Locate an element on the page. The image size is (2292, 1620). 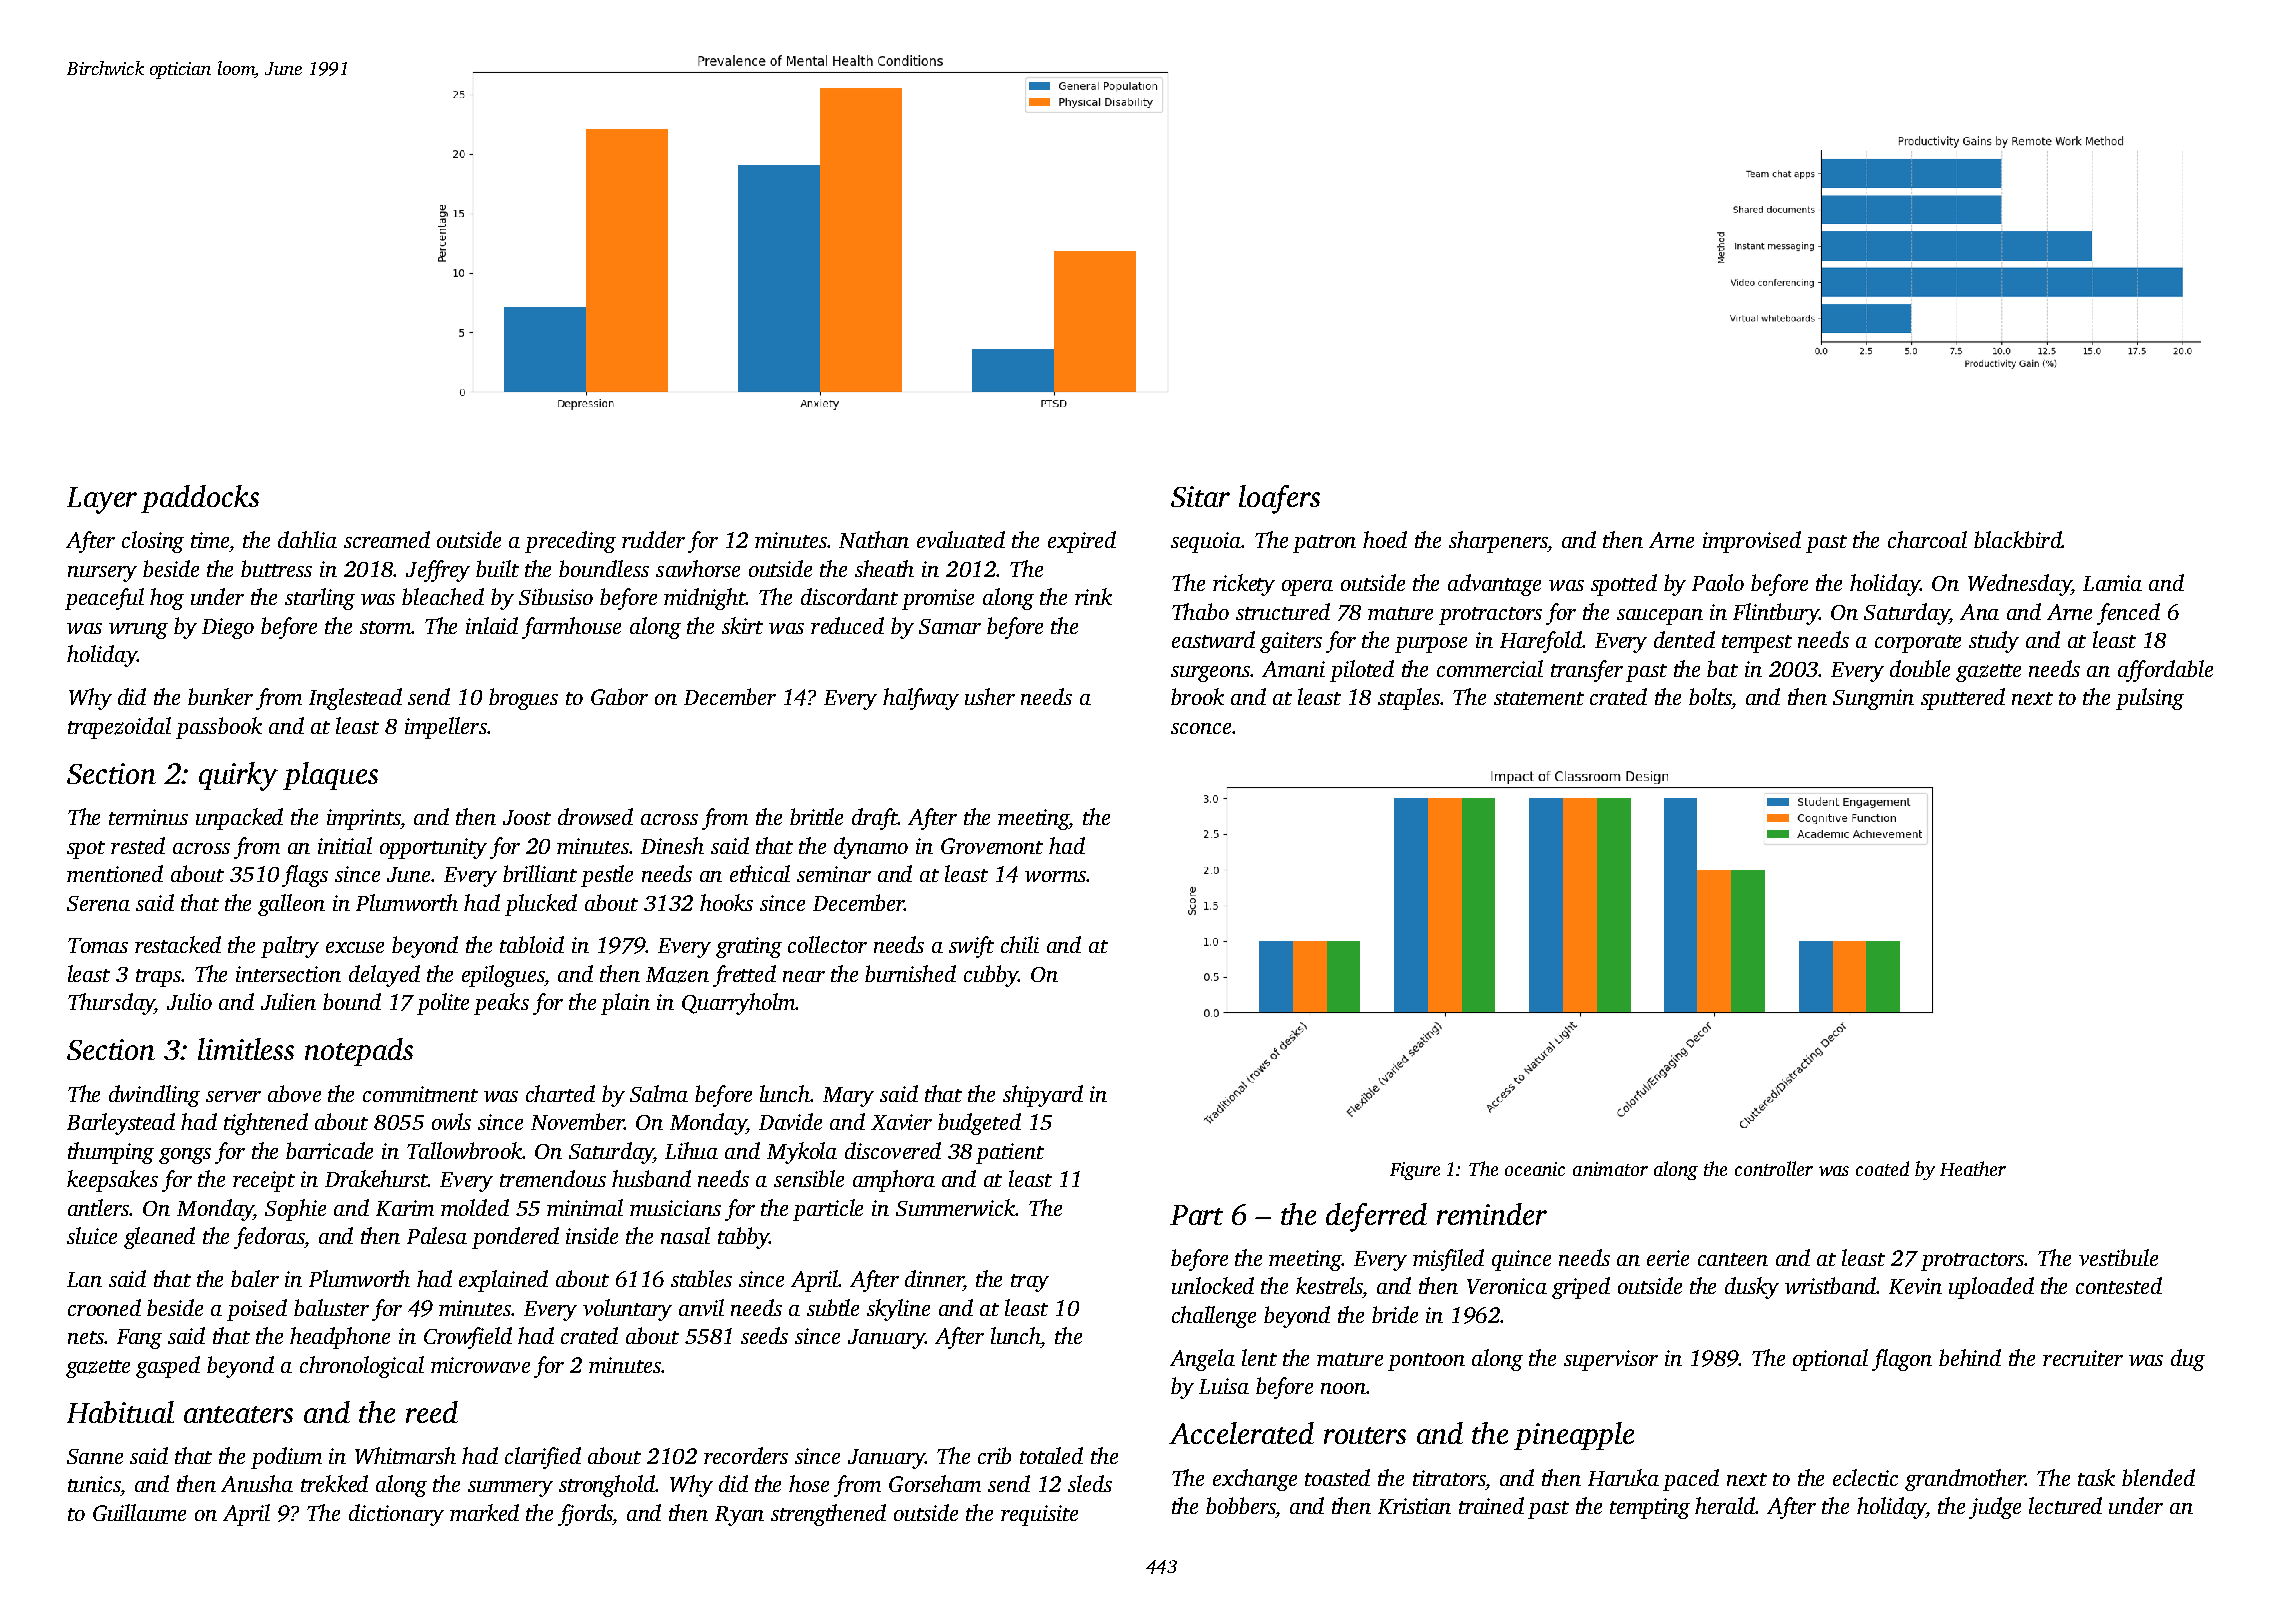
dwindling is located at coordinates (154, 1096).
